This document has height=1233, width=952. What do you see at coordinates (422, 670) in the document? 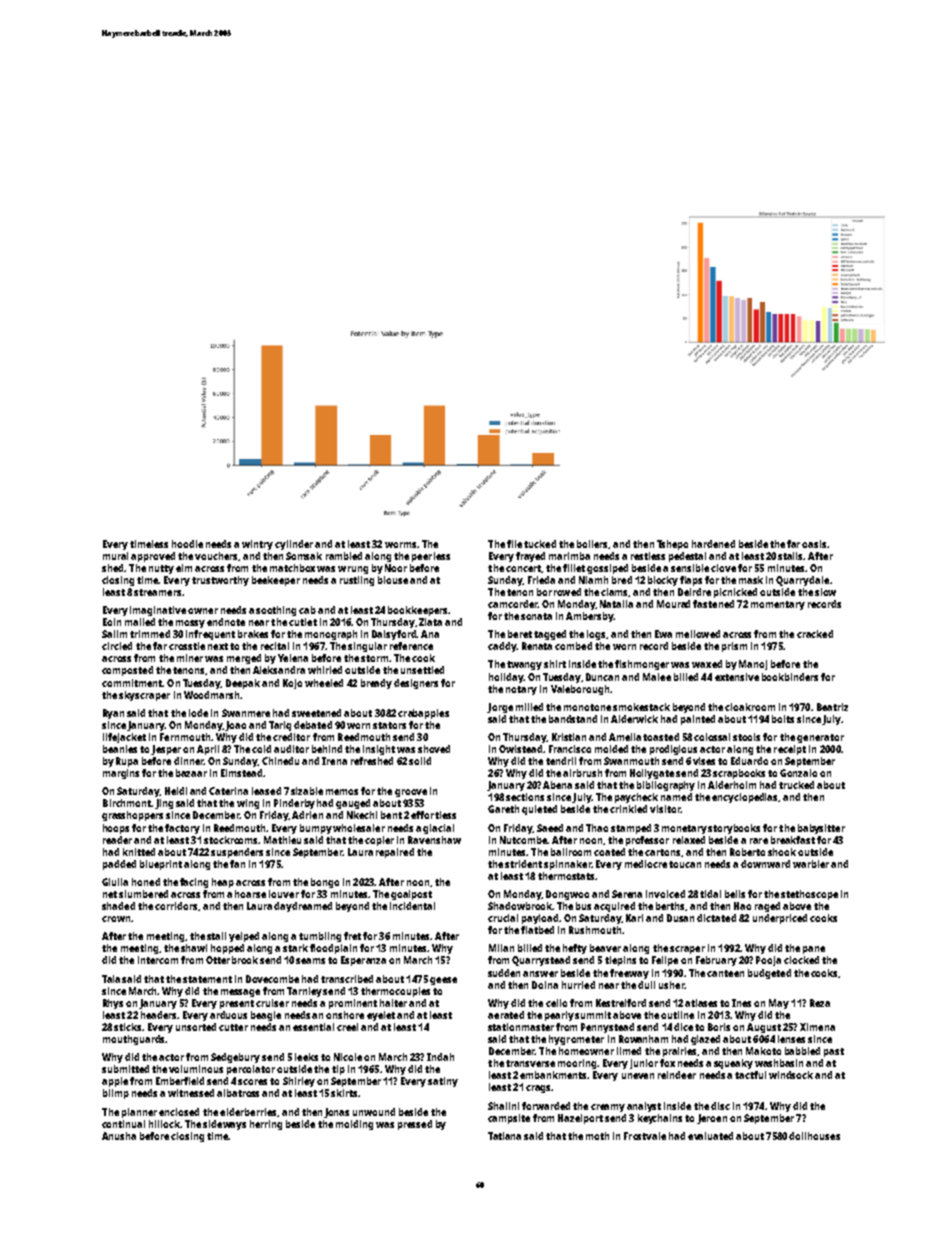
I see `unsettled` at bounding box center [422, 670].
